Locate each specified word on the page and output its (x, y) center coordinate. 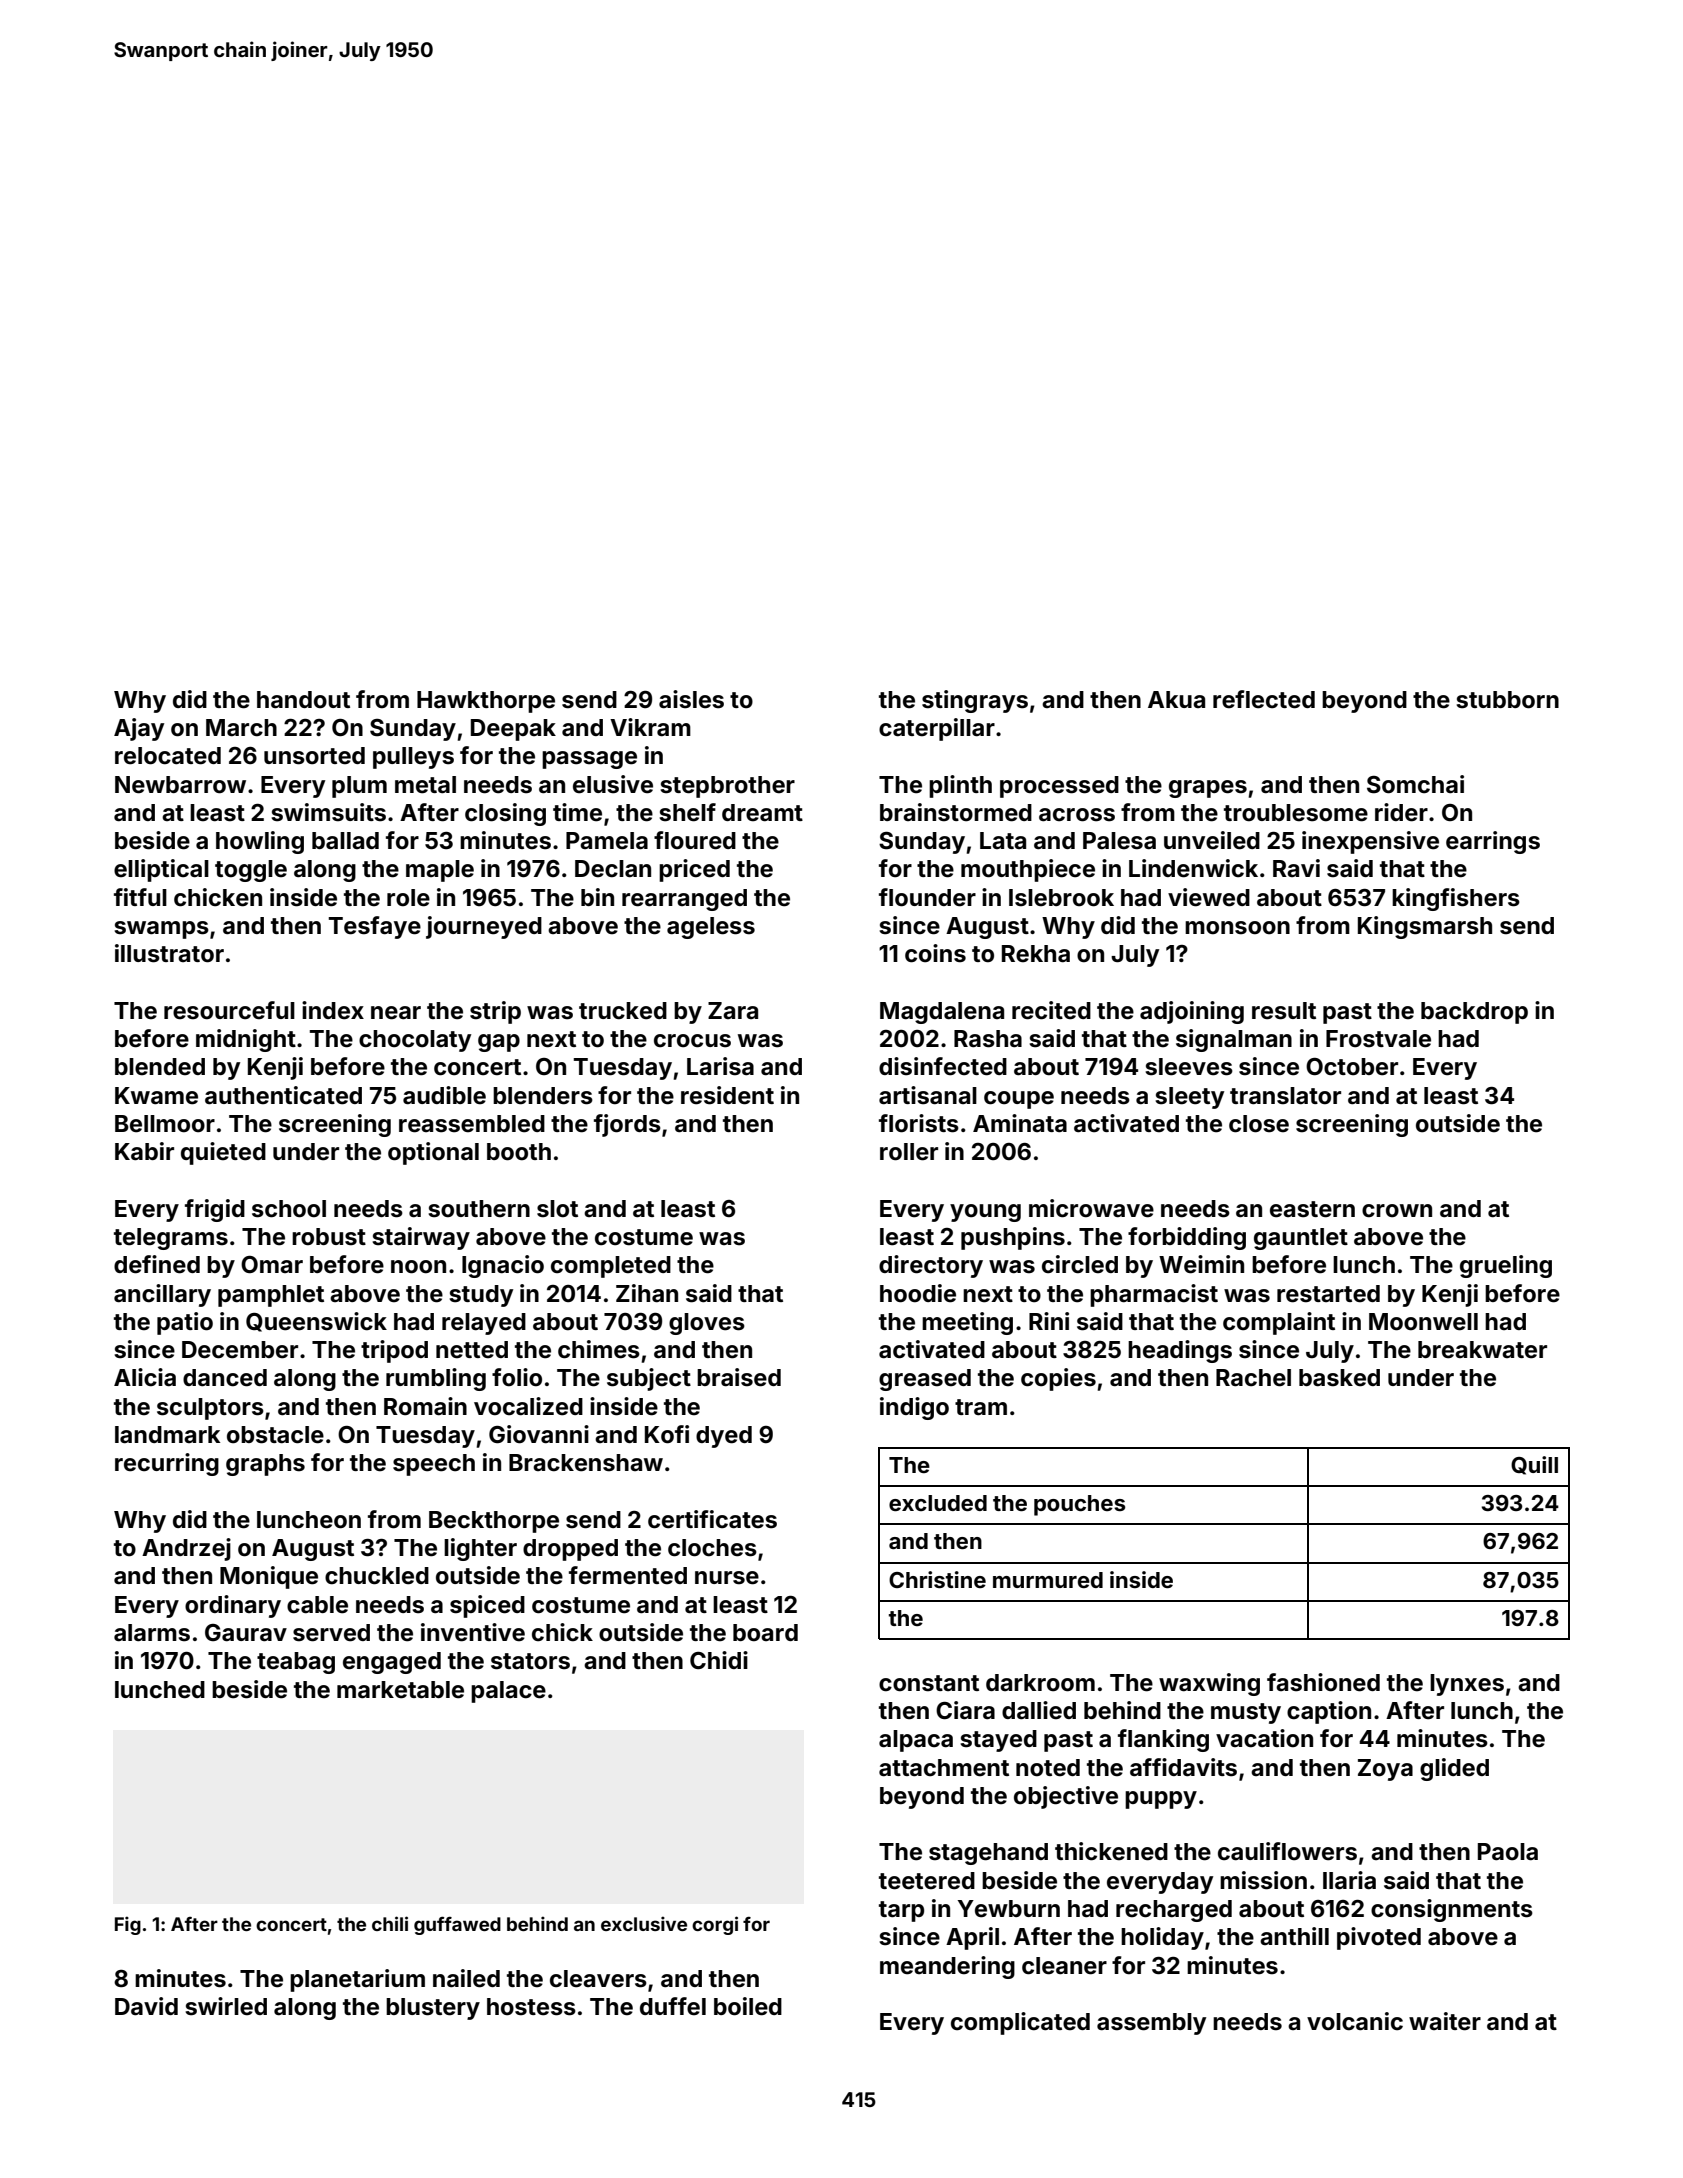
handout (303, 700)
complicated (1020, 2023)
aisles (691, 699)
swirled (226, 2006)
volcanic (1355, 2021)
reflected (1264, 699)
